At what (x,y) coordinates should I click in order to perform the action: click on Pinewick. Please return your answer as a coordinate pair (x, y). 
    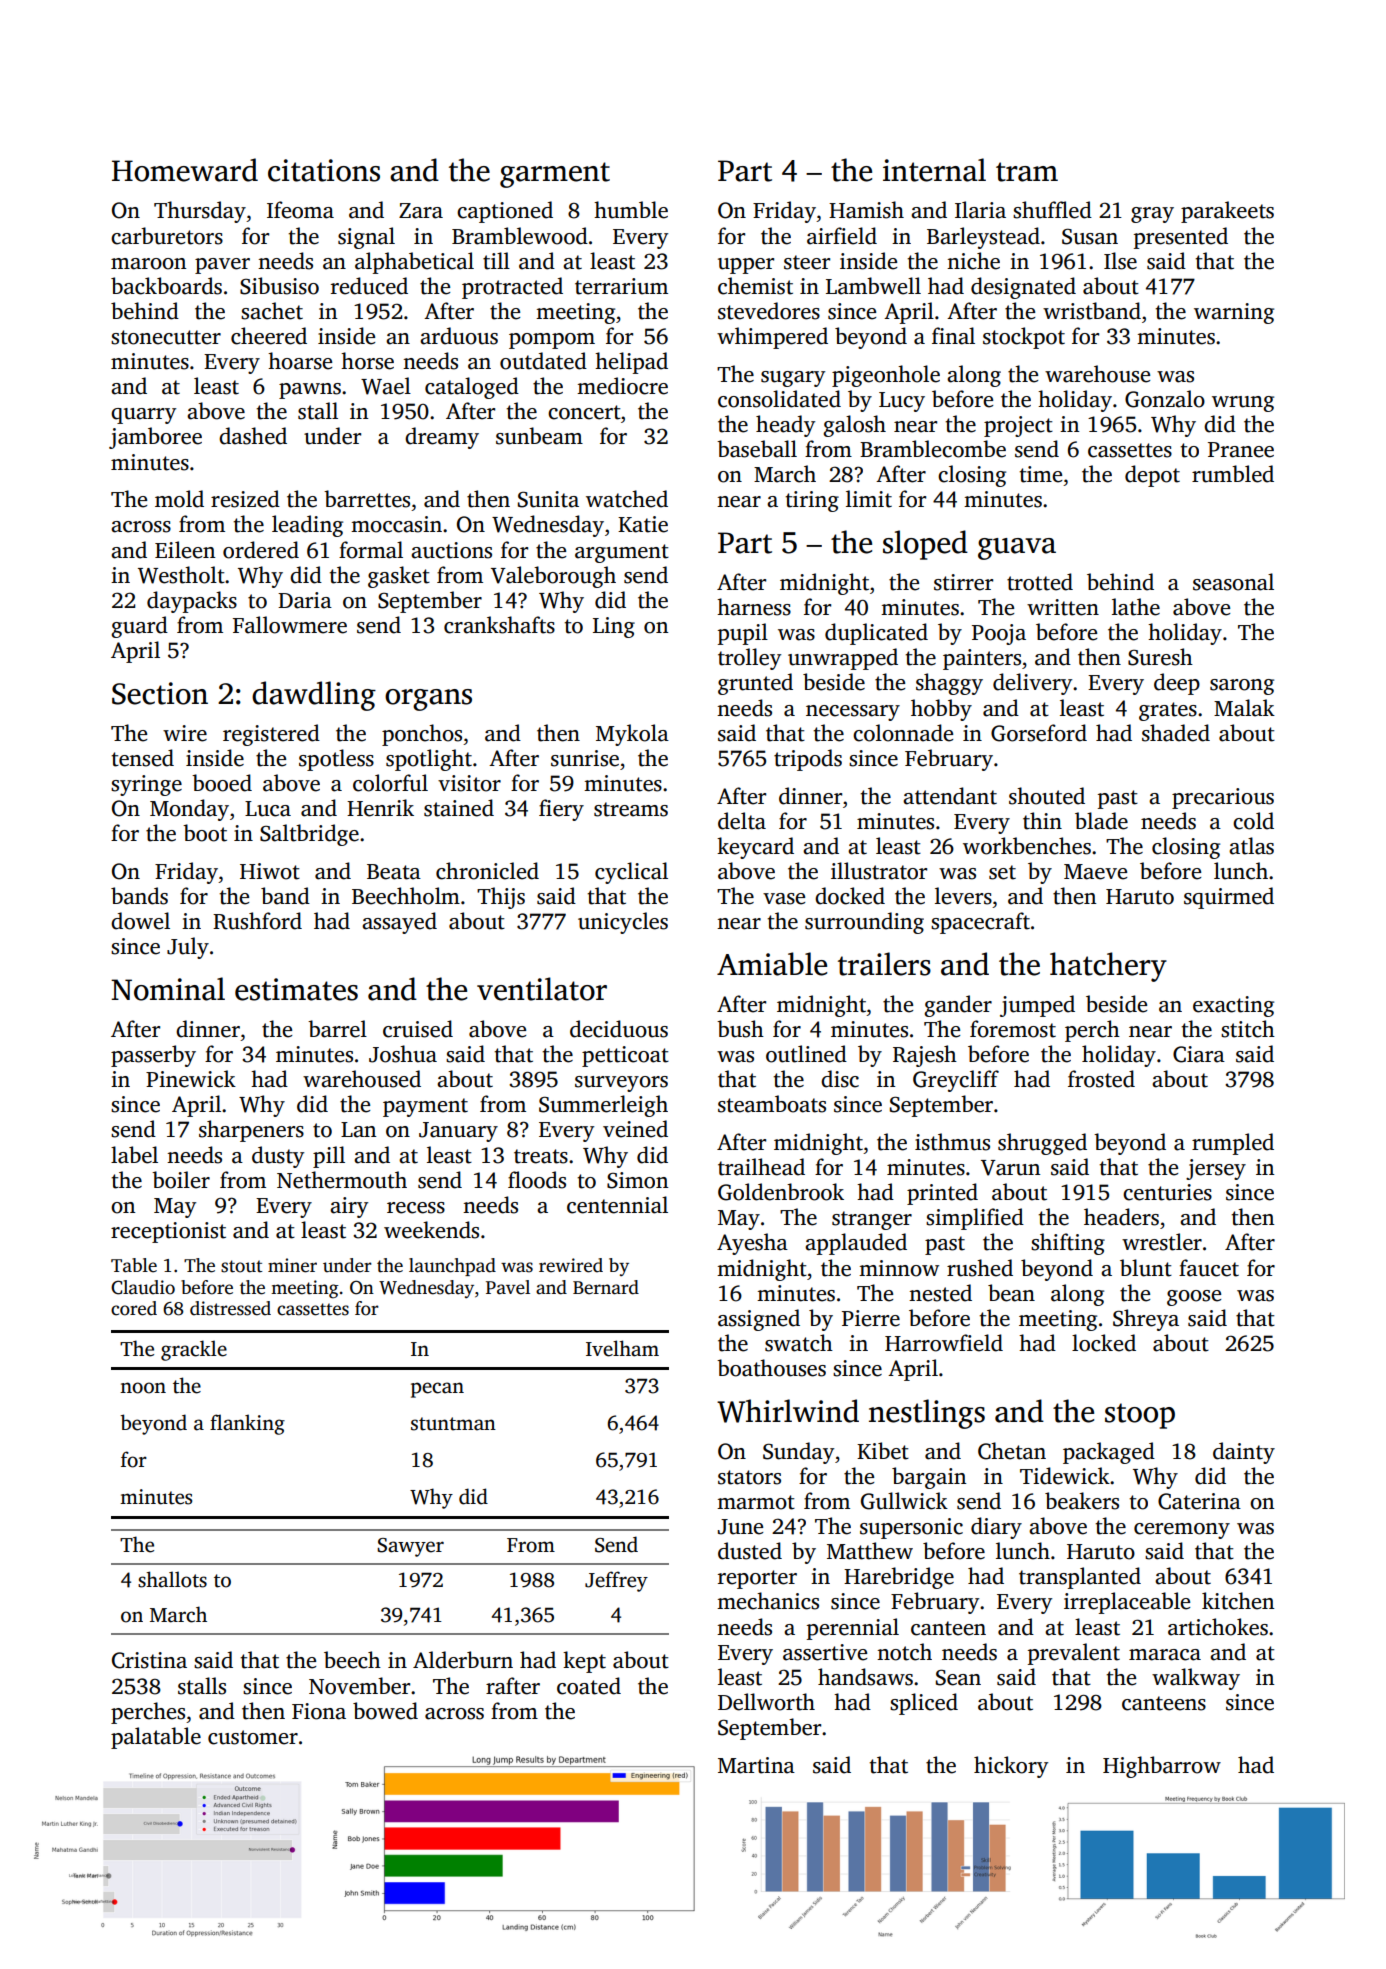
    Looking at the image, I should click on (191, 1079).
